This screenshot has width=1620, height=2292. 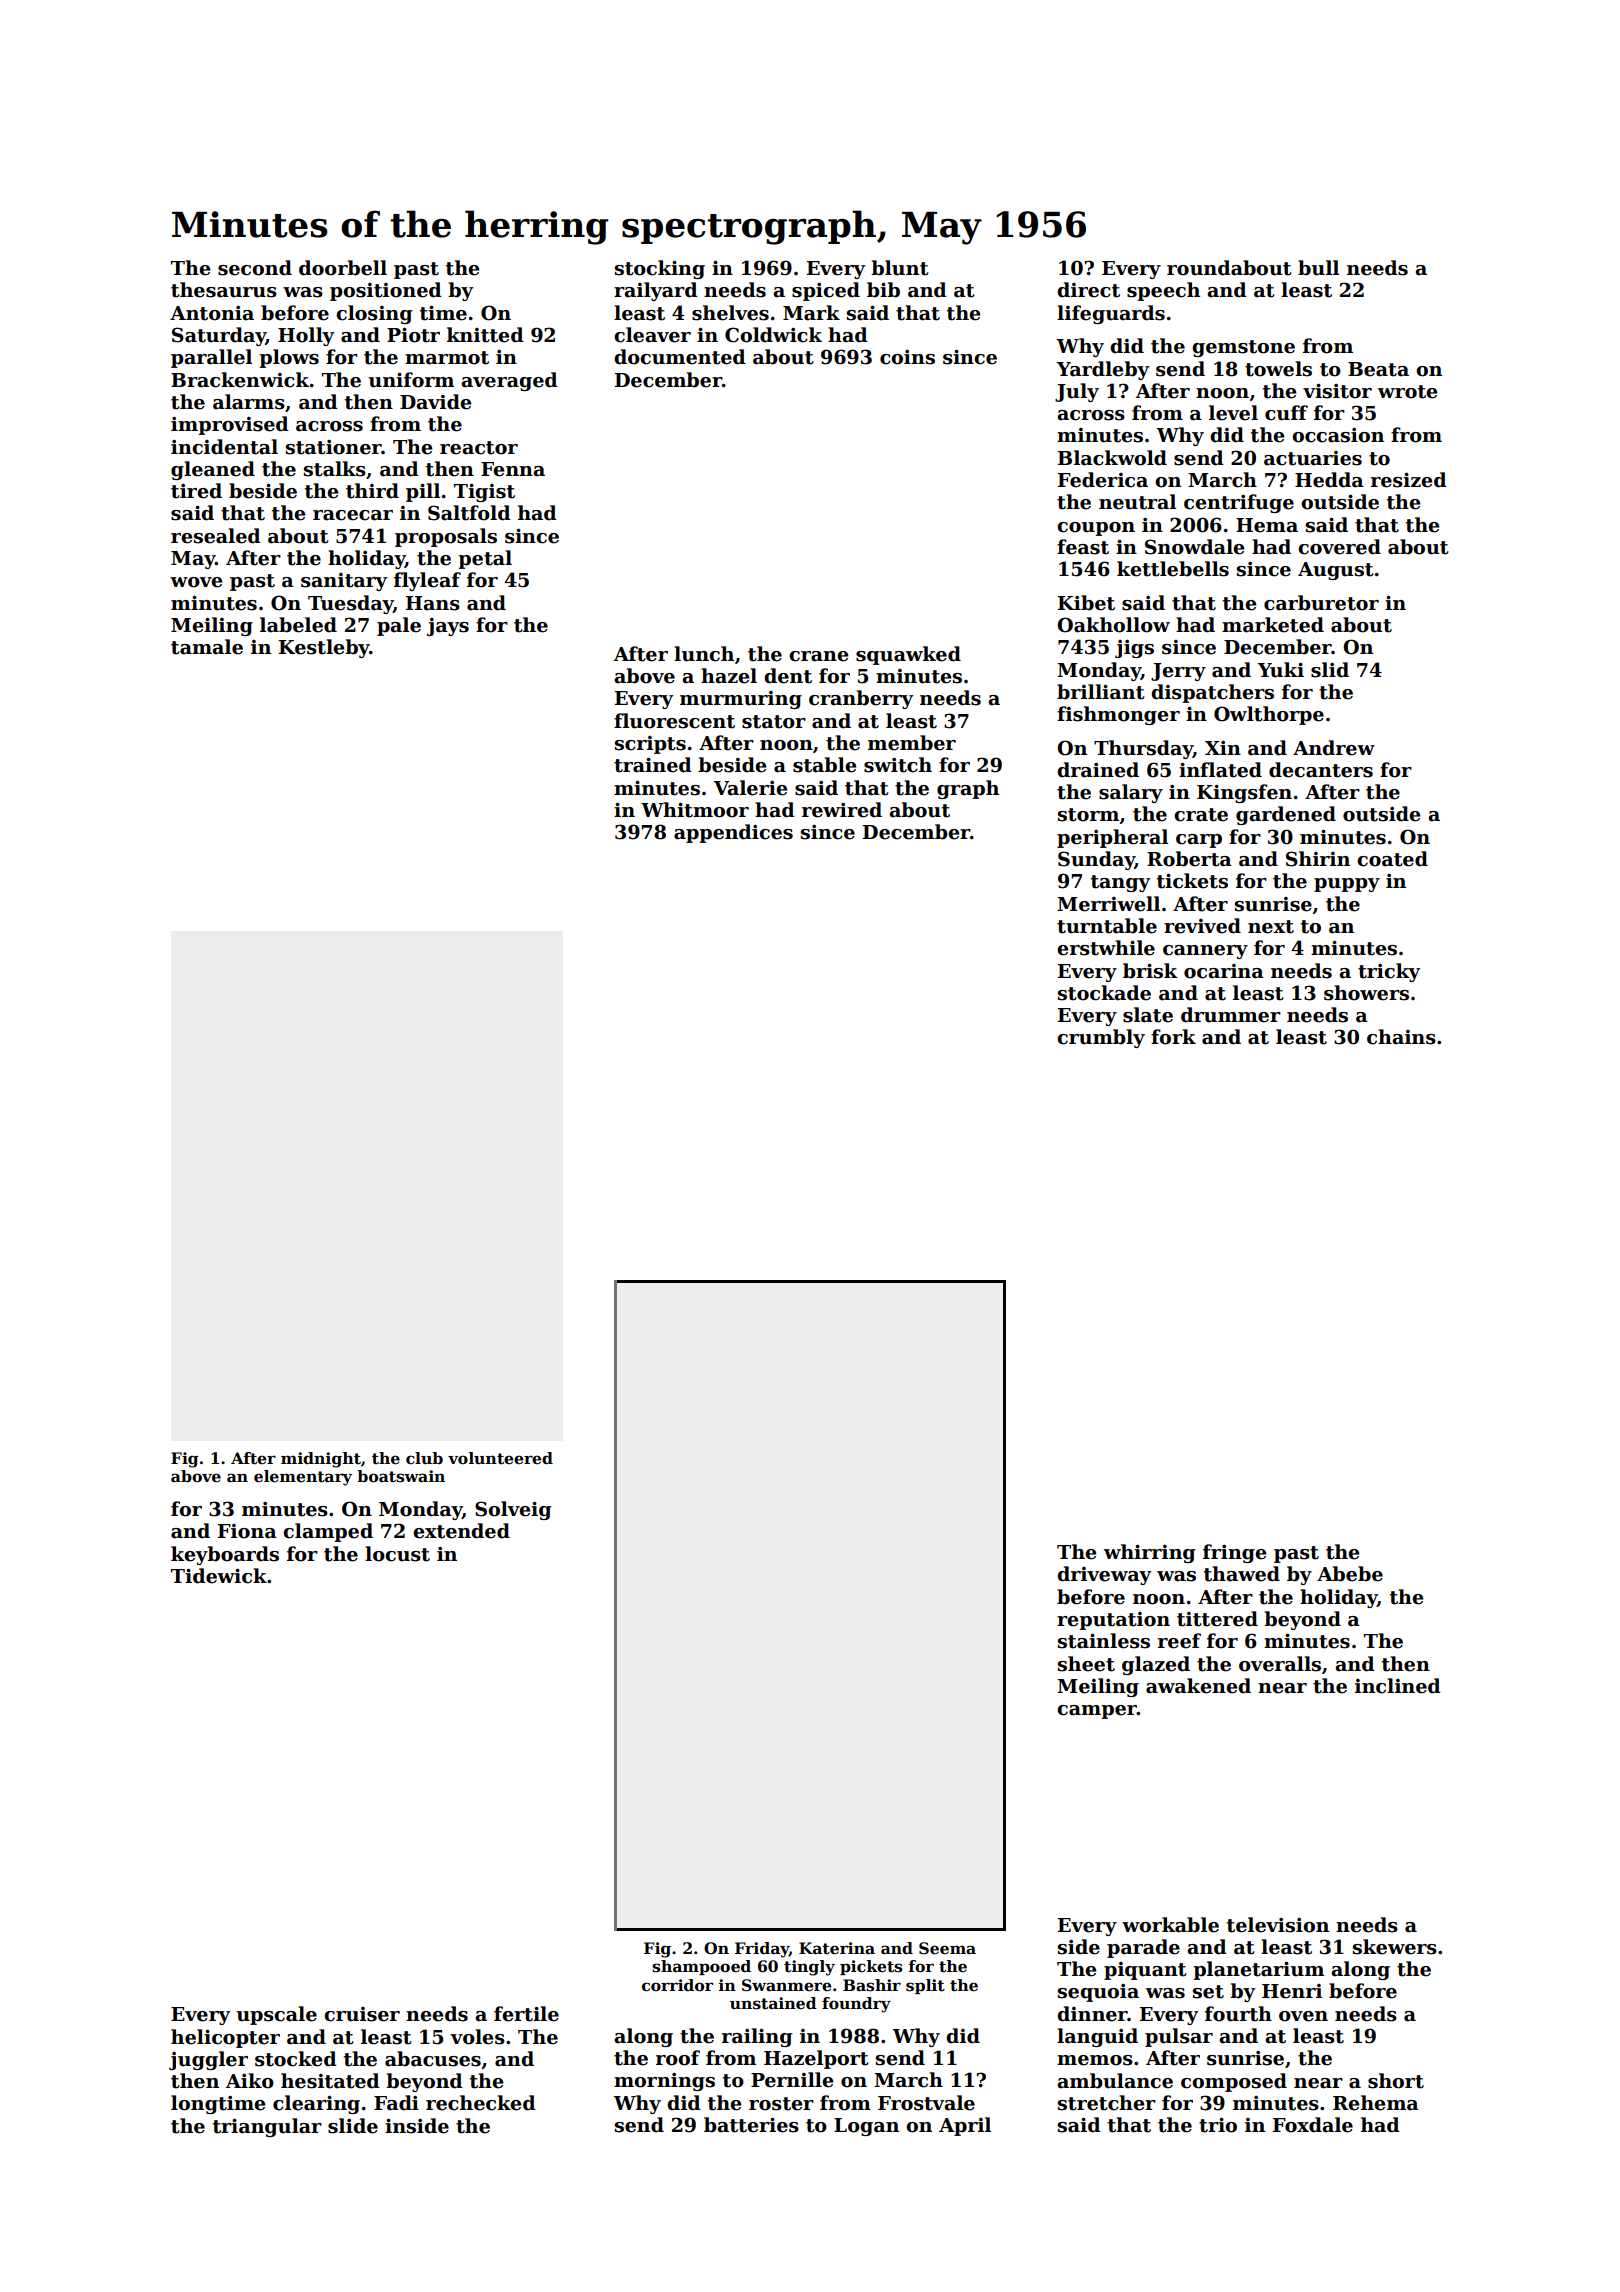 What do you see at coordinates (1398, 1686) in the screenshot?
I see `inclined` at bounding box center [1398, 1686].
